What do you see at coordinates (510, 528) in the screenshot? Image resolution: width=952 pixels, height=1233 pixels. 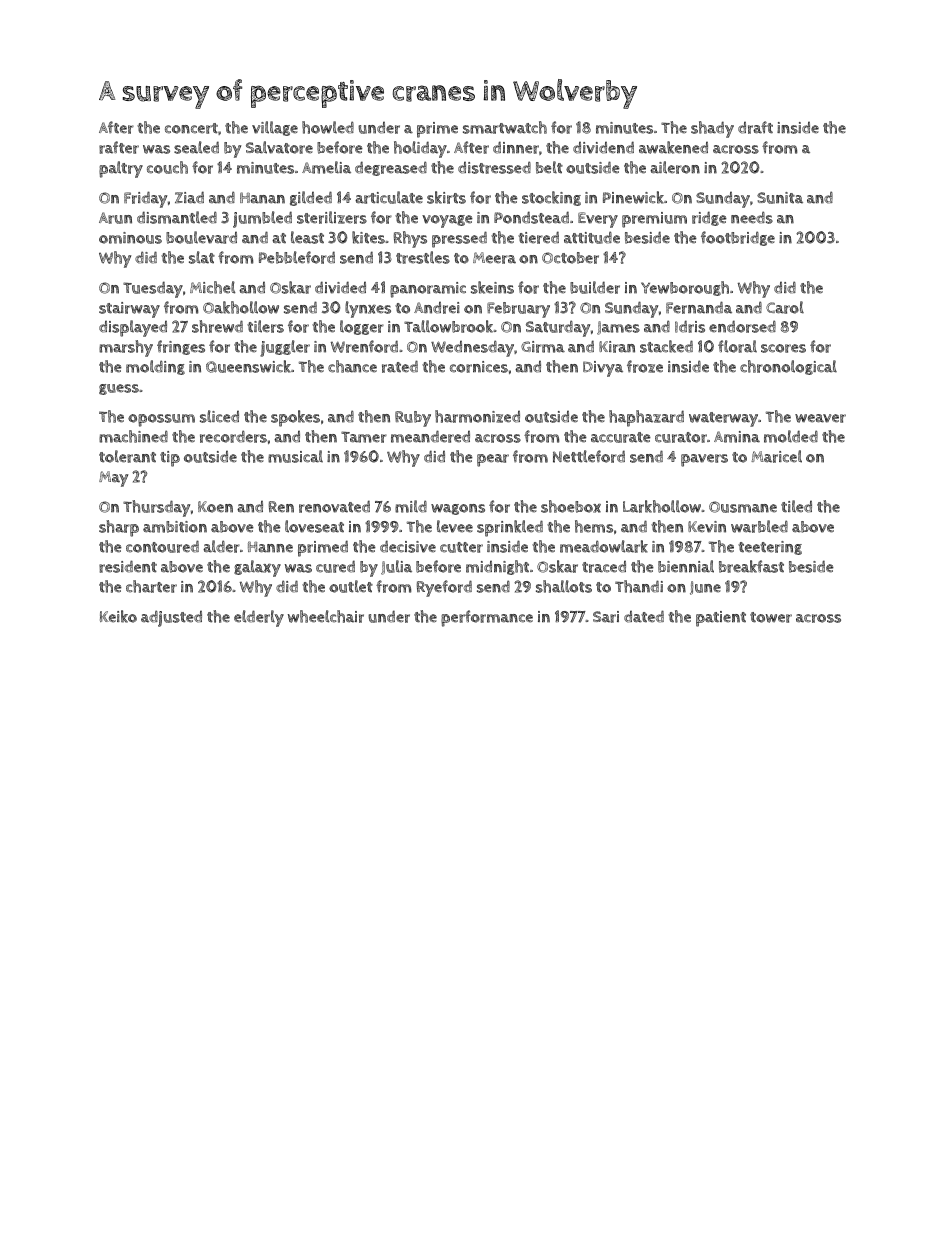 I see `sprinkled` at bounding box center [510, 528].
